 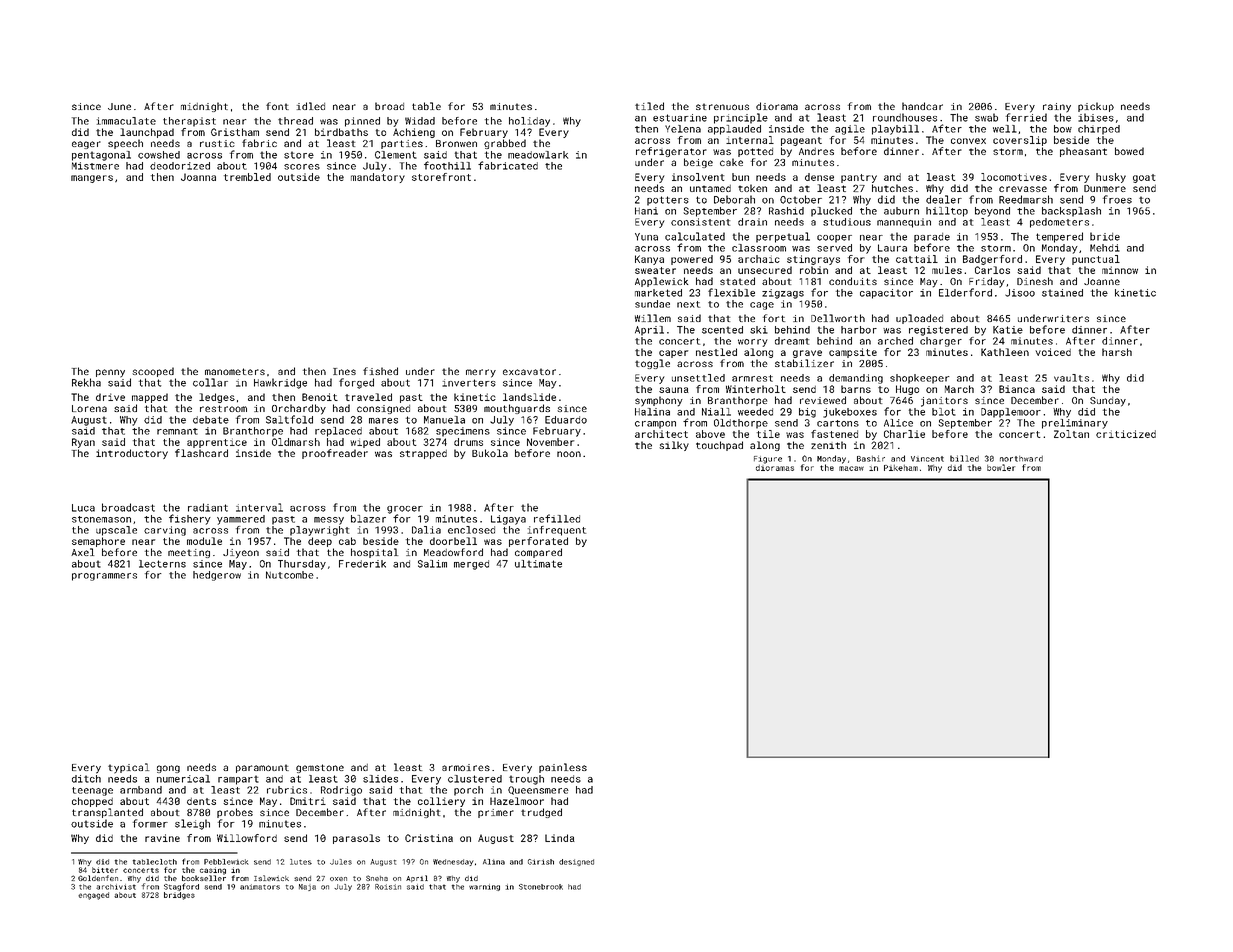 I want to click on handcar, so click(x=922, y=106).
